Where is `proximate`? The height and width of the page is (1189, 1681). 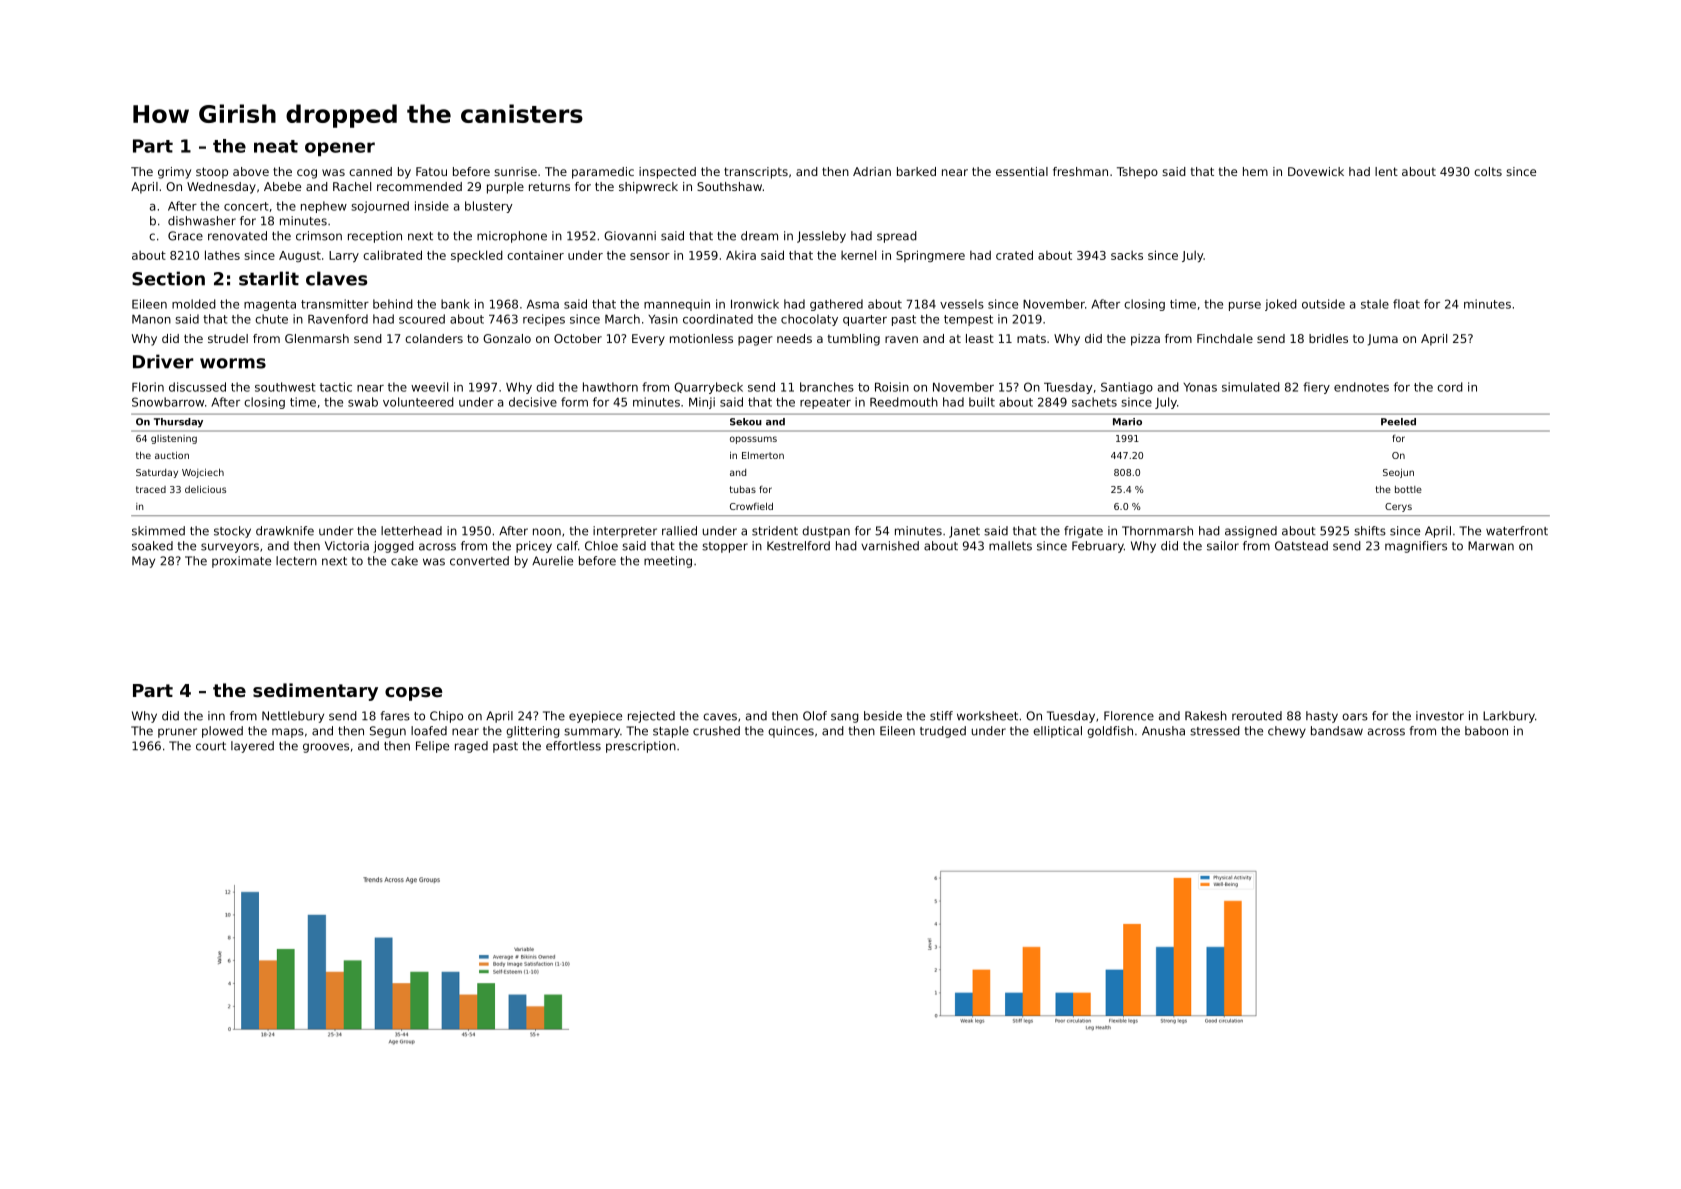 proximate is located at coordinates (241, 562).
